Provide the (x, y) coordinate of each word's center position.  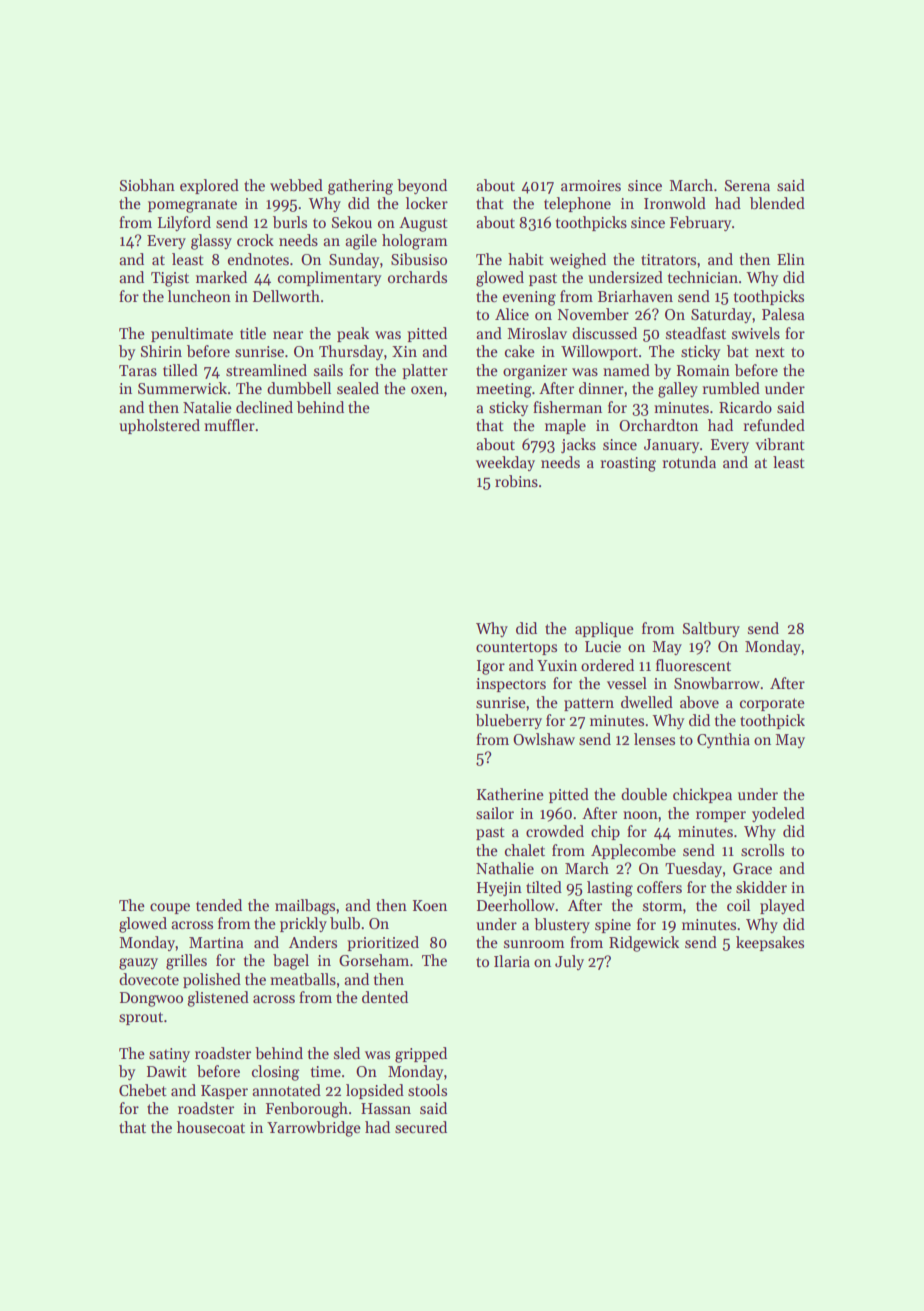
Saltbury (711, 629)
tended (219, 905)
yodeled (778, 814)
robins (516, 481)
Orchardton (658, 425)
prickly (303, 924)
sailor (495, 813)
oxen (427, 390)
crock (255, 240)
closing (275, 1073)
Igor (491, 667)
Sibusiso (419, 259)
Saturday (721, 315)
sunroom (534, 944)
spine (613, 926)
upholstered (159, 426)
